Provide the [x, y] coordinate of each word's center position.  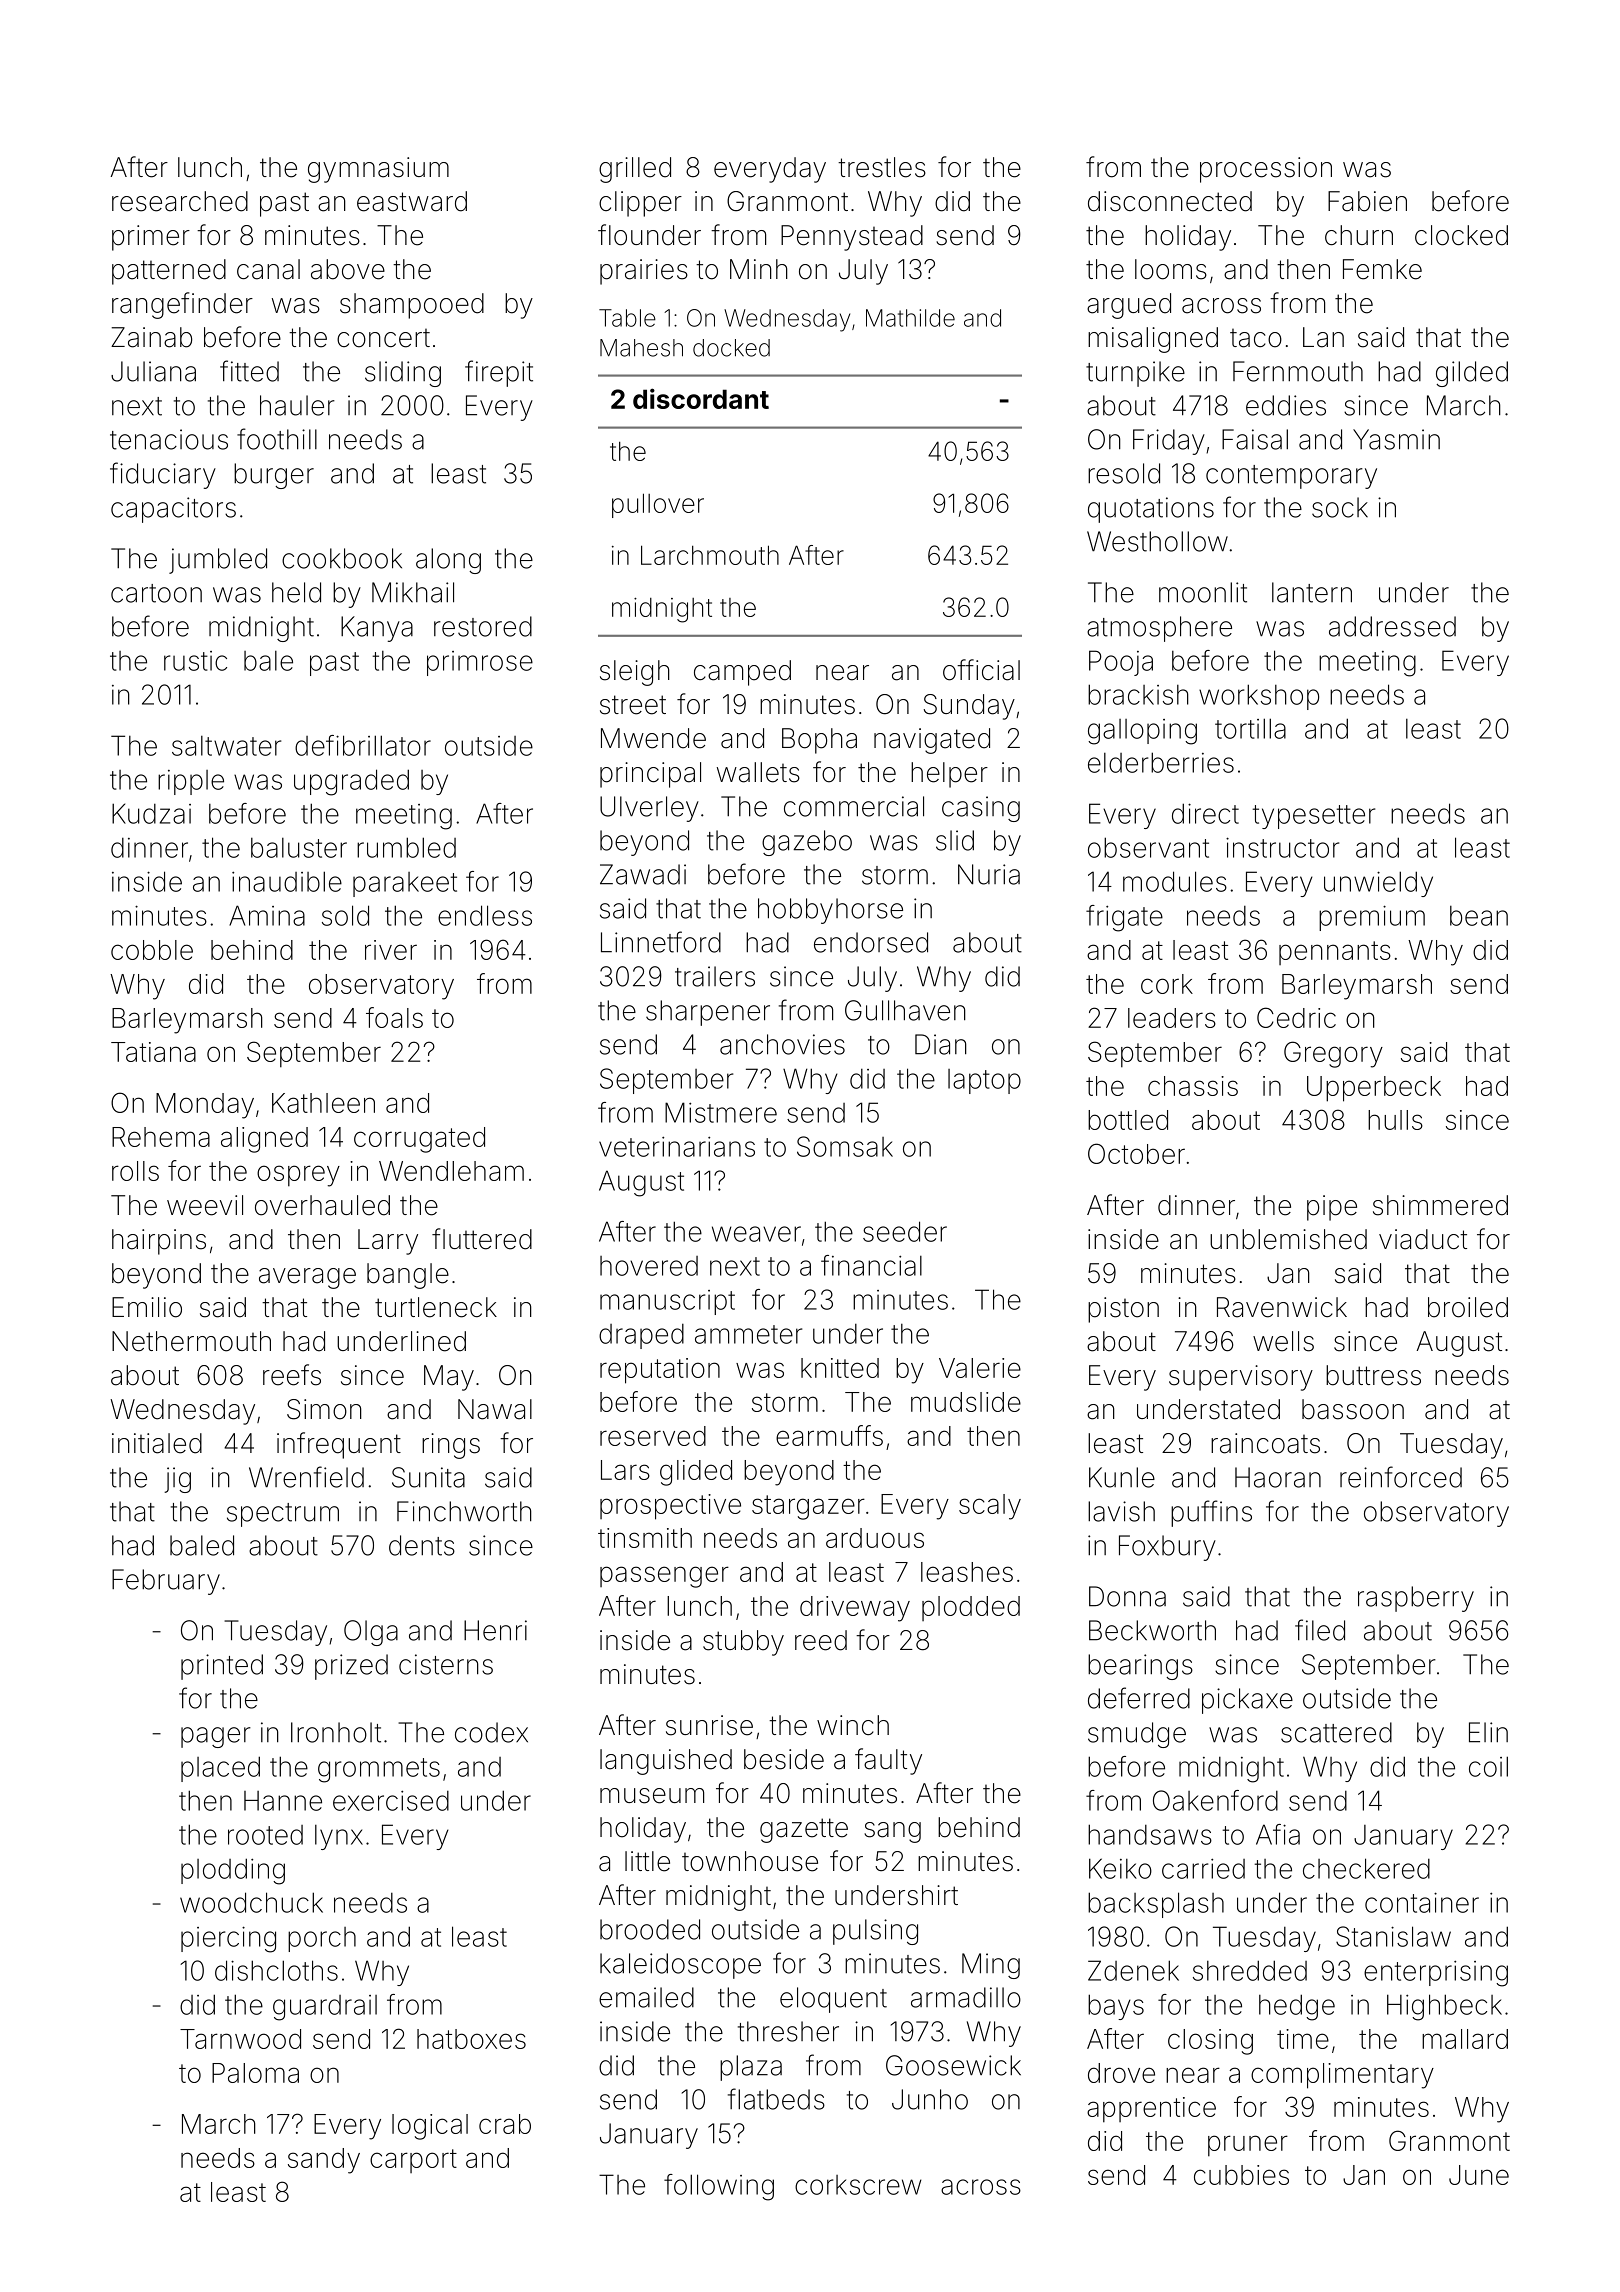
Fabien [1367, 201]
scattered [1336, 1732]
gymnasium [378, 170]
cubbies [1241, 2175]
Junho [930, 2099]
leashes [967, 1572]
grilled [635, 170]
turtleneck [436, 1307]
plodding [233, 1871]
